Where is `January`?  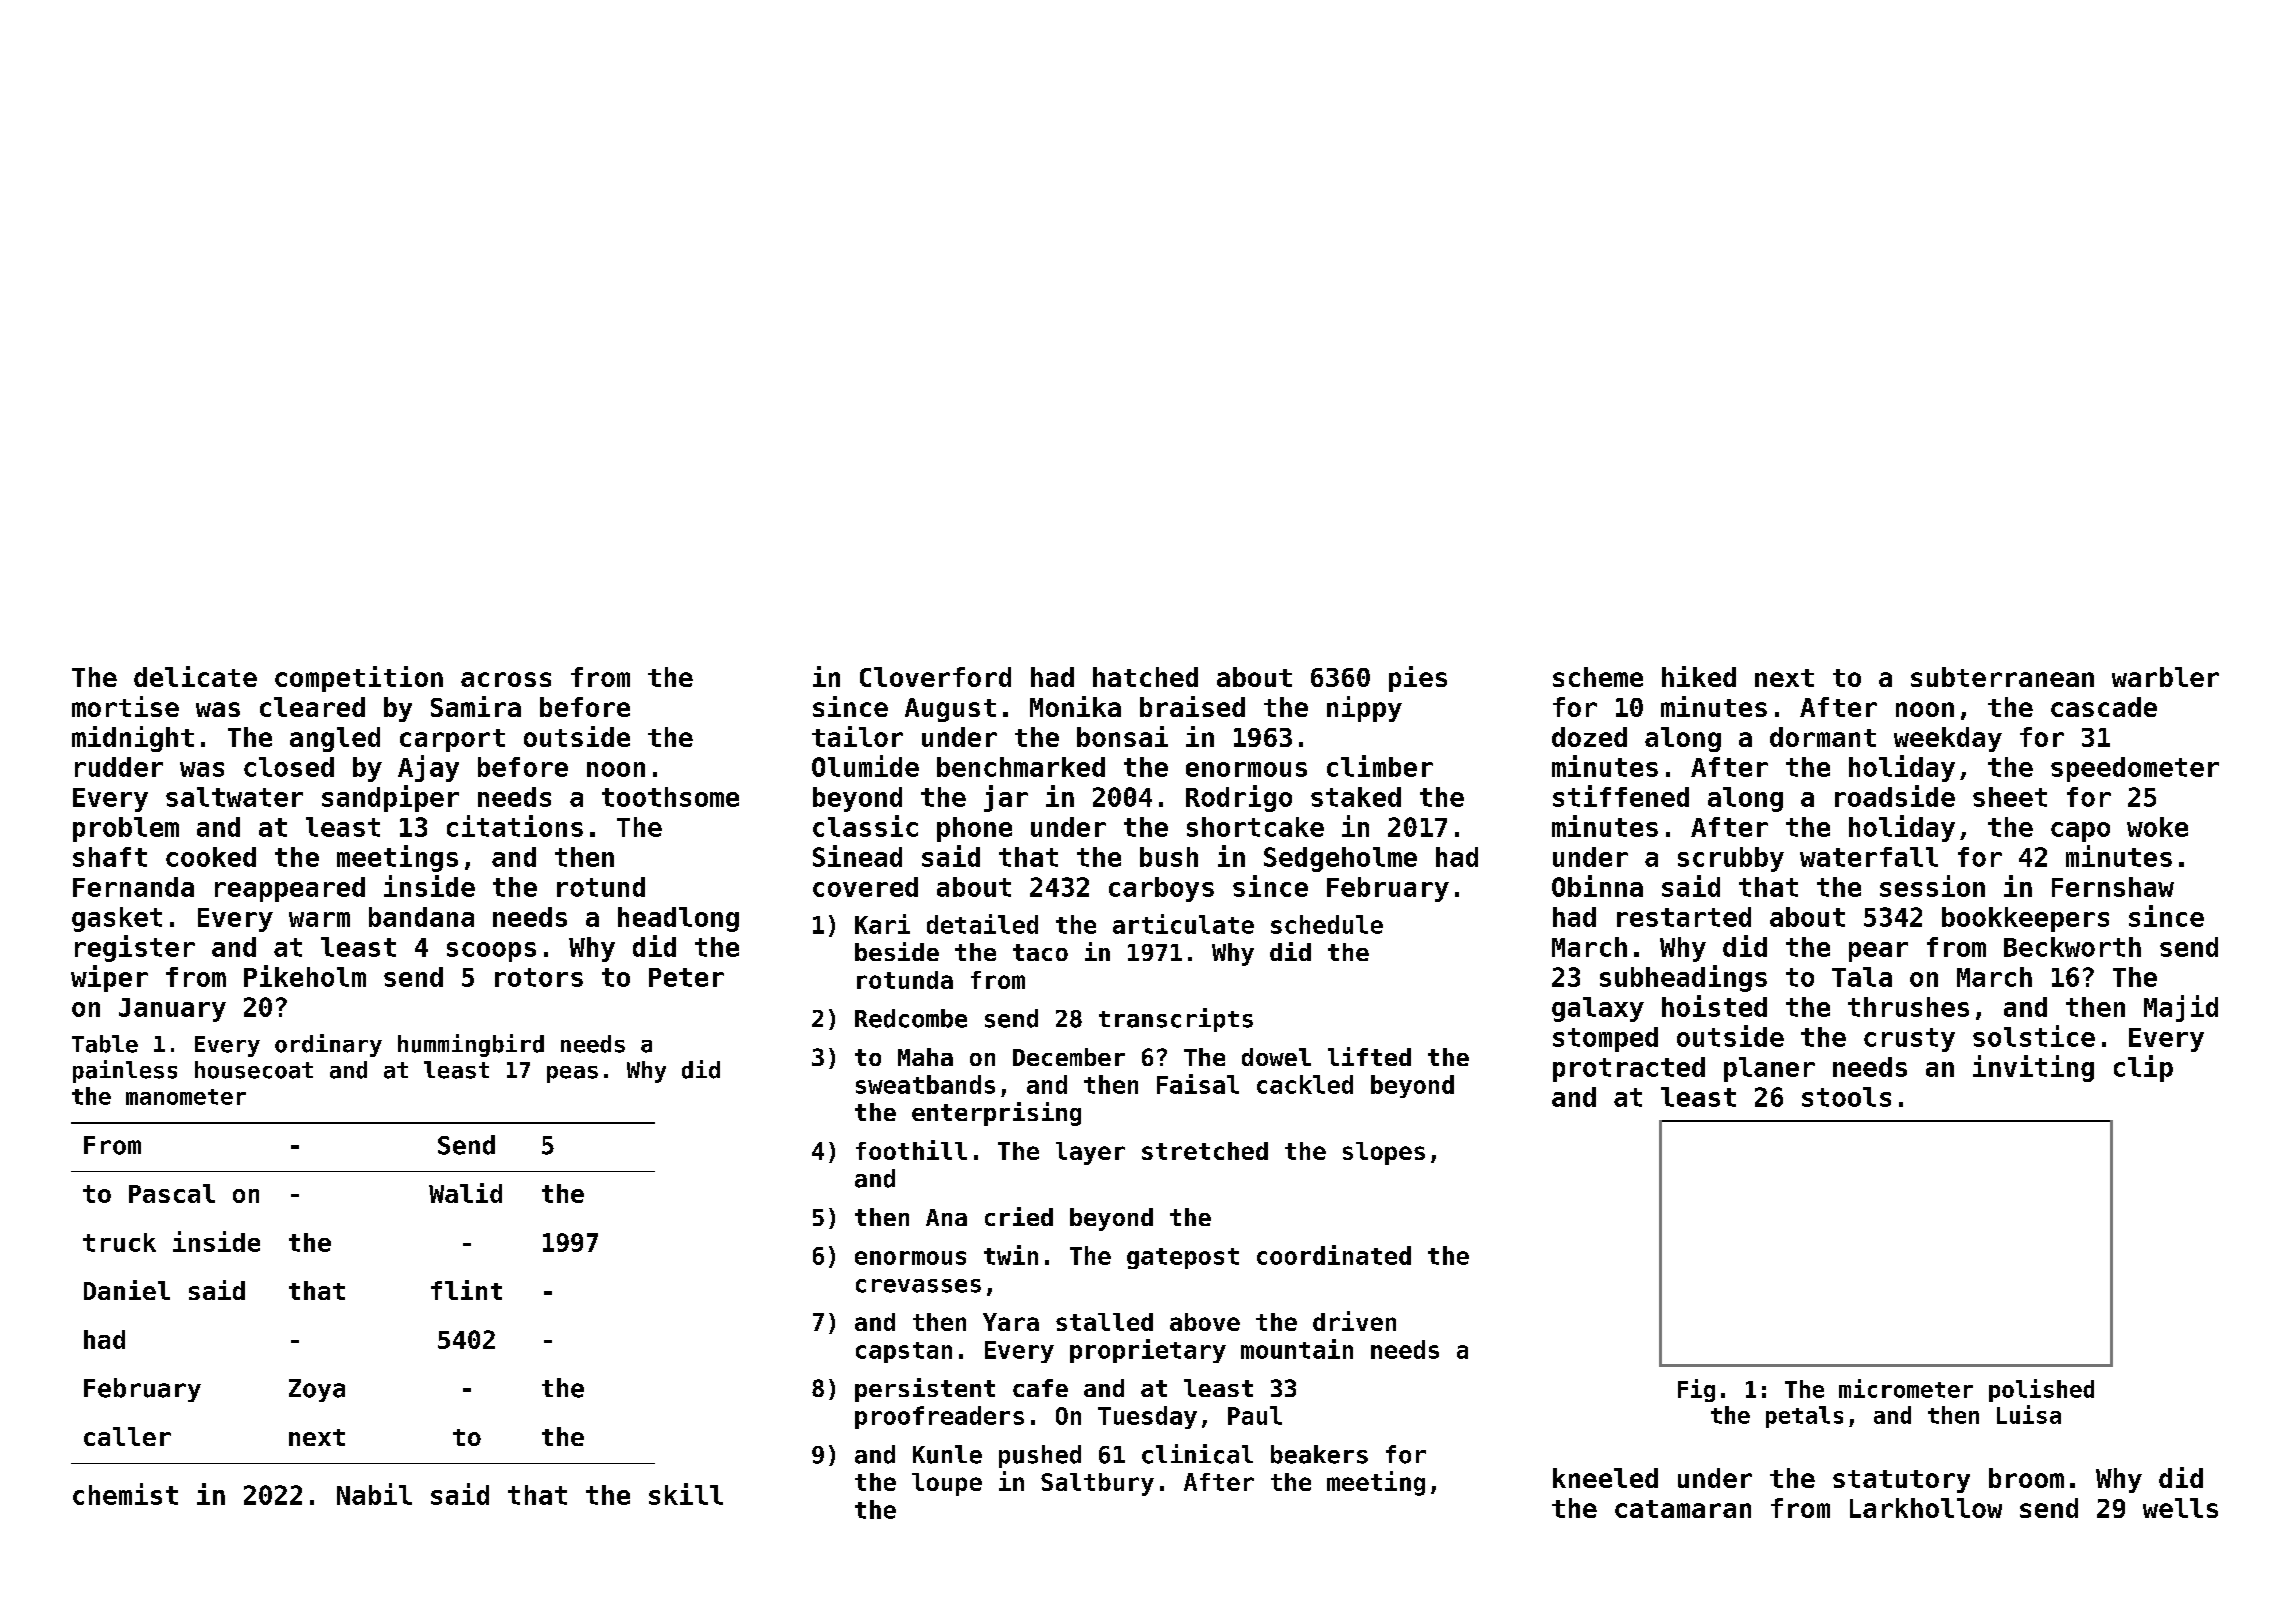 January is located at coordinates (172, 1010).
